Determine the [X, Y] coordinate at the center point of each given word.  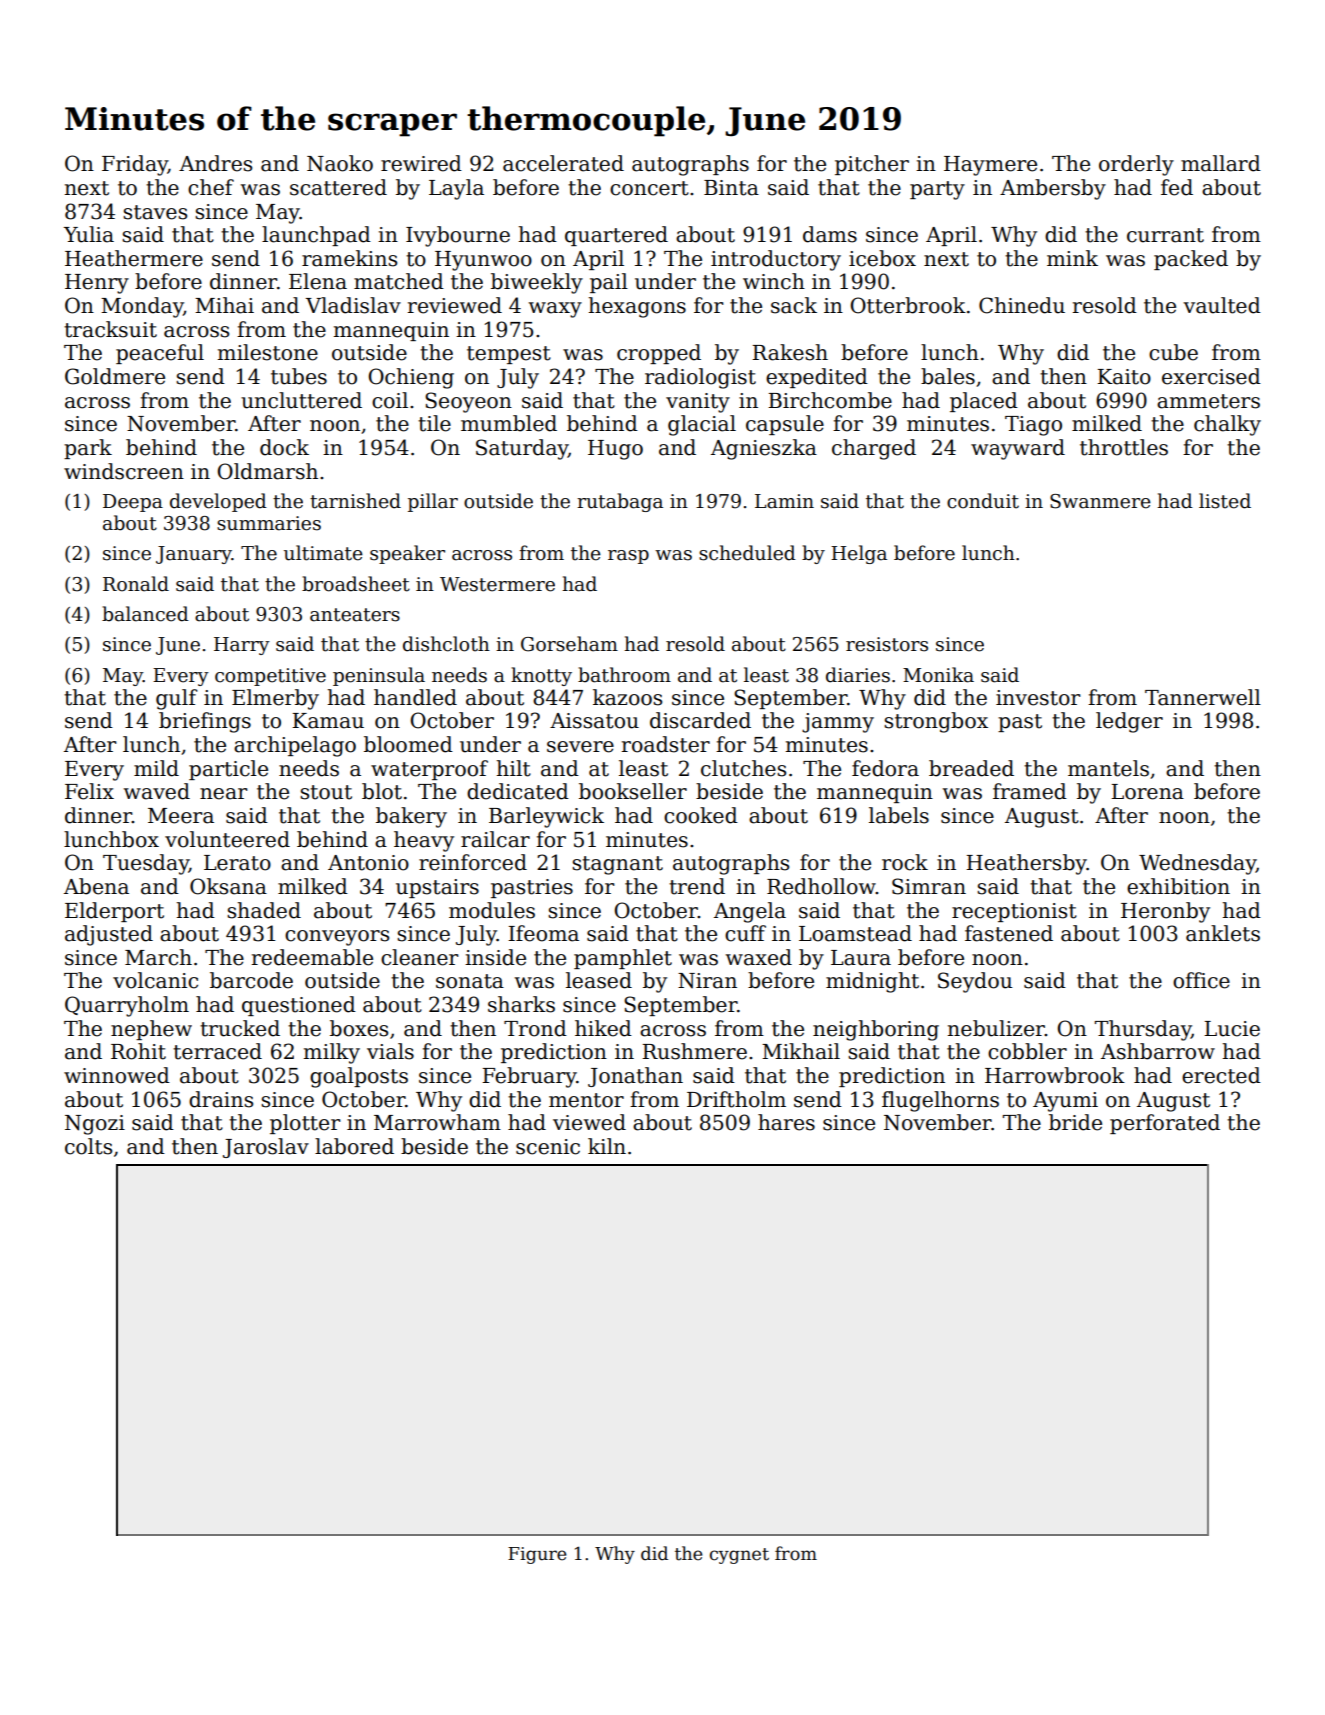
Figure [537, 1555]
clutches [743, 768]
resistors [887, 644]
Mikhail [801, 1051]
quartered [616, 236]
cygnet [739, 1556]
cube [1173, 352]
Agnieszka [764, 449]
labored [354, 1146]
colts [88, 1146]
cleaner [420, 957]
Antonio [368, 863]
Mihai [224, 305]
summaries [269, 523]
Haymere [990, 166]
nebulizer [996, 1028]
